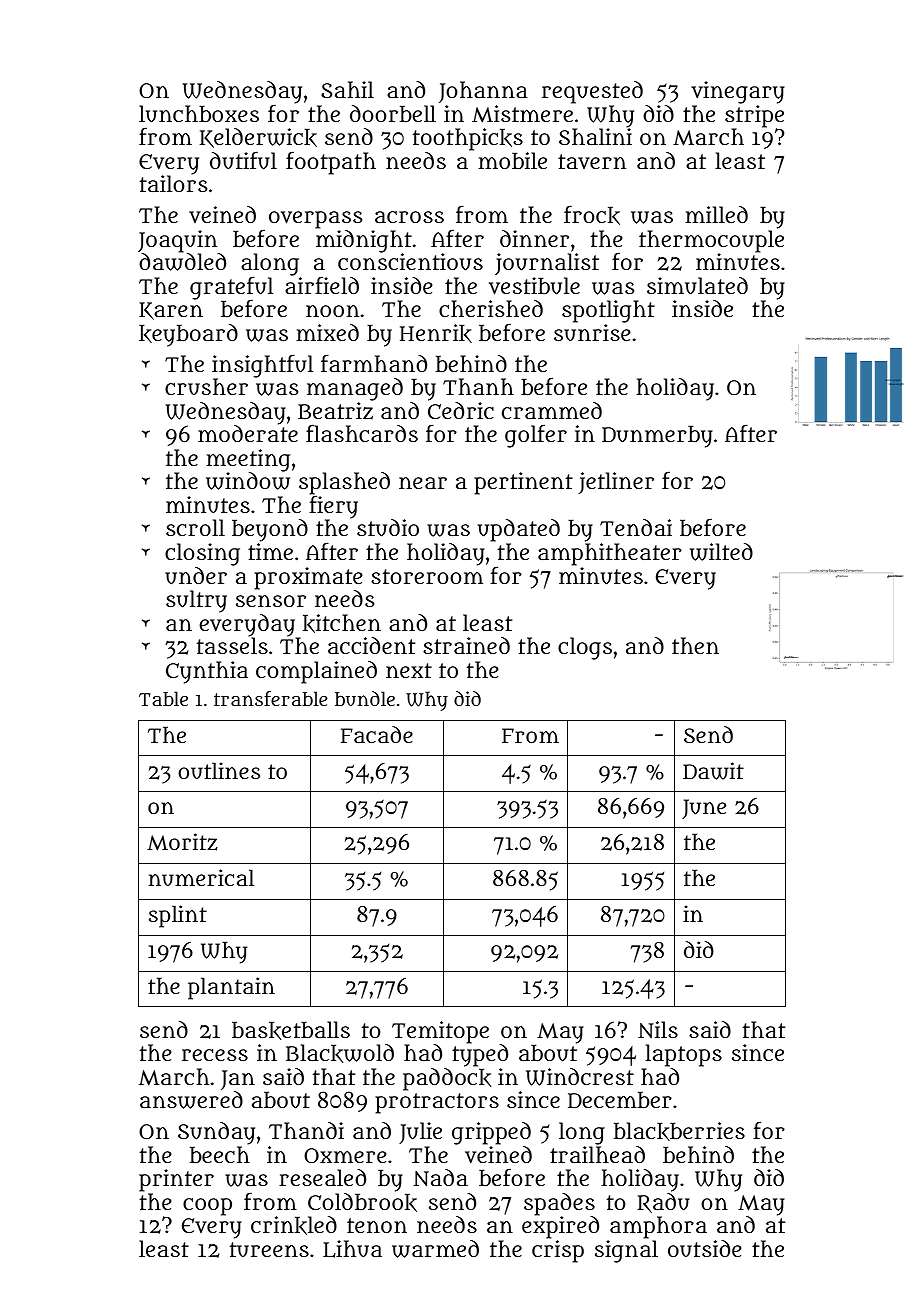  What do you see at coordinates (683, 1055) in the page?
I see `laptops` at bounding box center [683, 1055].
